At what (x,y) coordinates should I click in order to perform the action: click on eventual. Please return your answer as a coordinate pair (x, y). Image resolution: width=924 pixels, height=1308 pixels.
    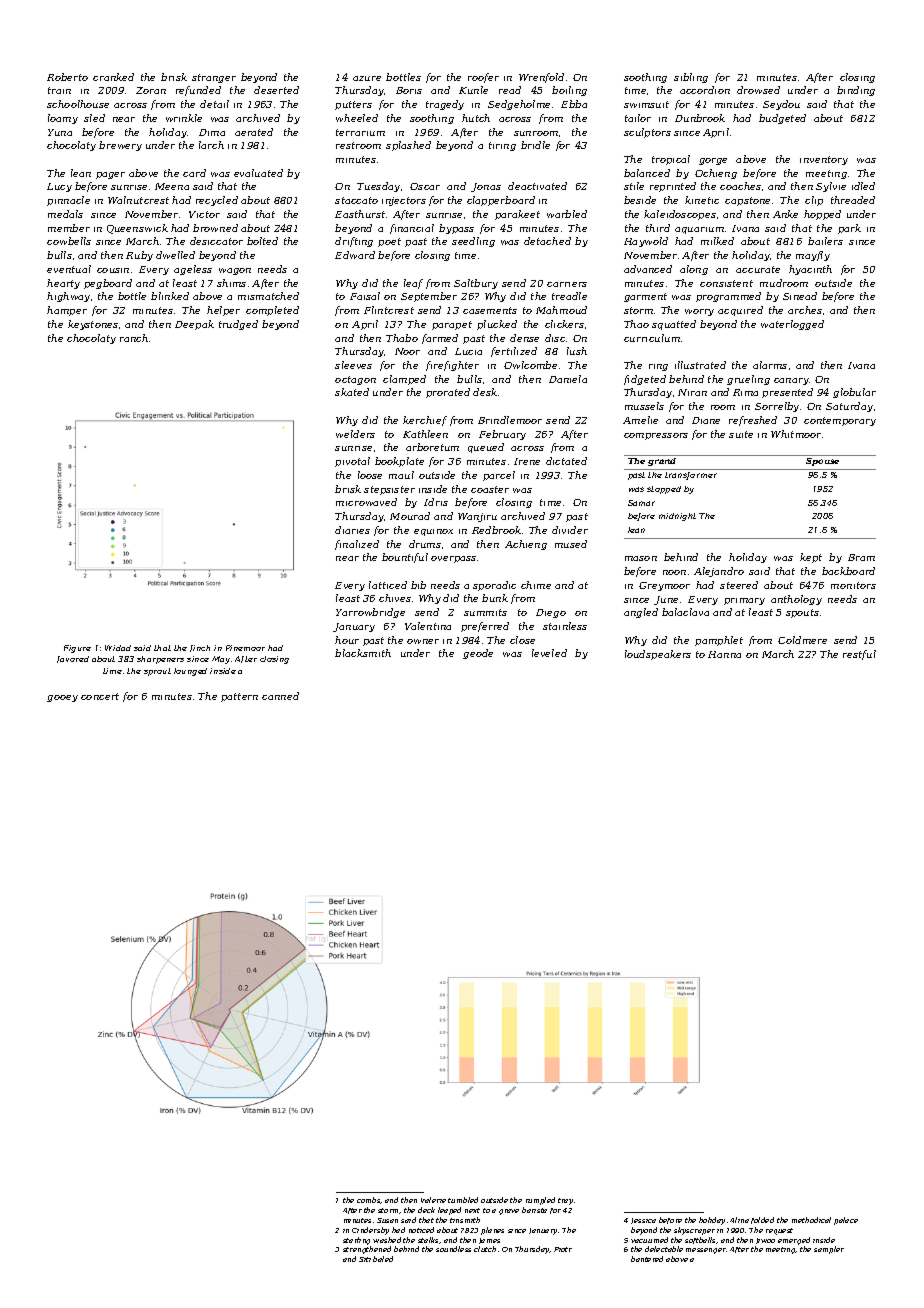
    Looking at the image, I should click on (69, 269).
